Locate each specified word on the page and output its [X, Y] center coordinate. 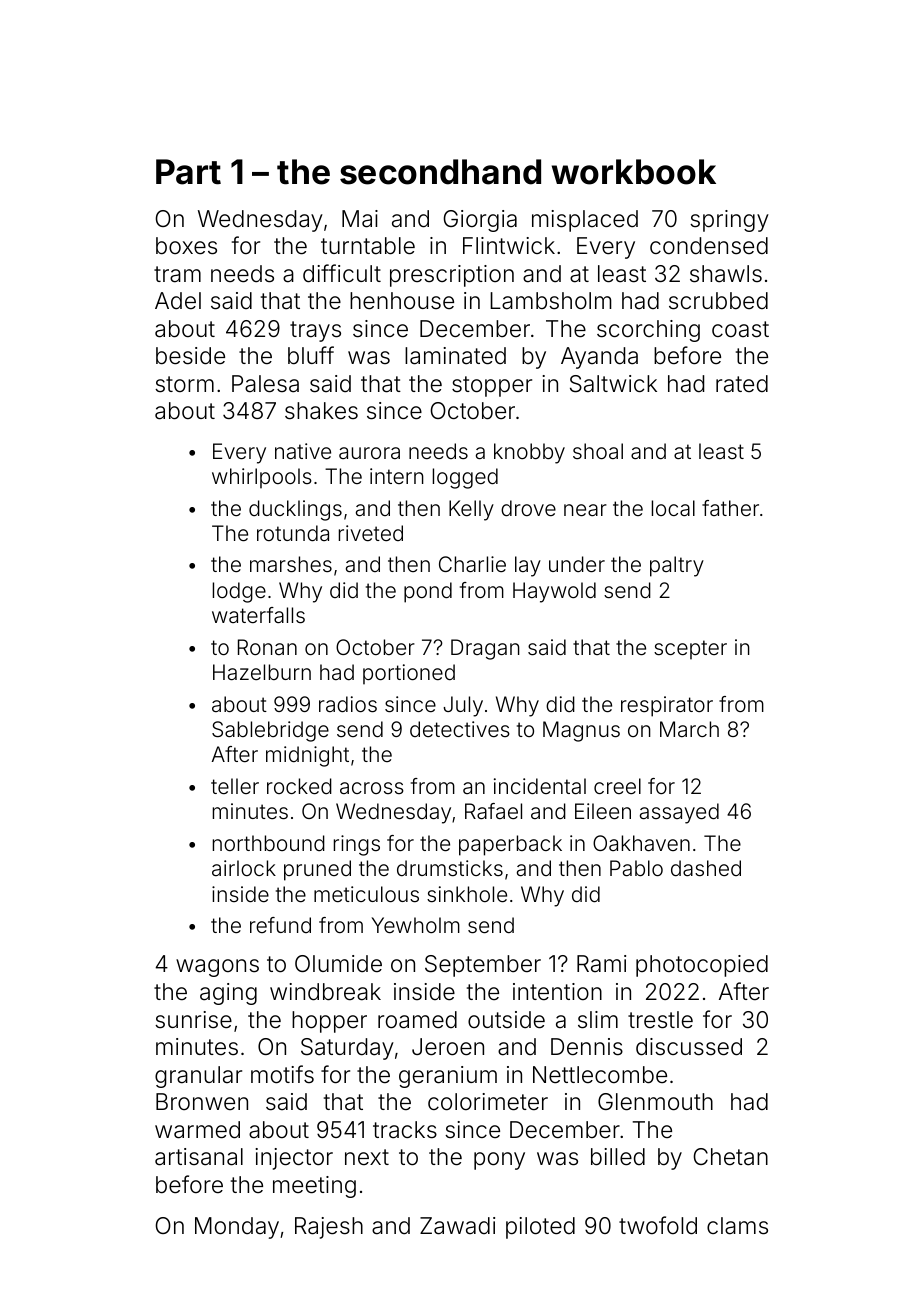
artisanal [199, 1157]
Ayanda [599, 358]
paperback [510, 845]
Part [188, 172]
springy [729, 221]
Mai [360, 219]
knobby [529, 453]
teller [235, 786]
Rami [601, 964]
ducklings [295, 510]
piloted [540, 1228]
